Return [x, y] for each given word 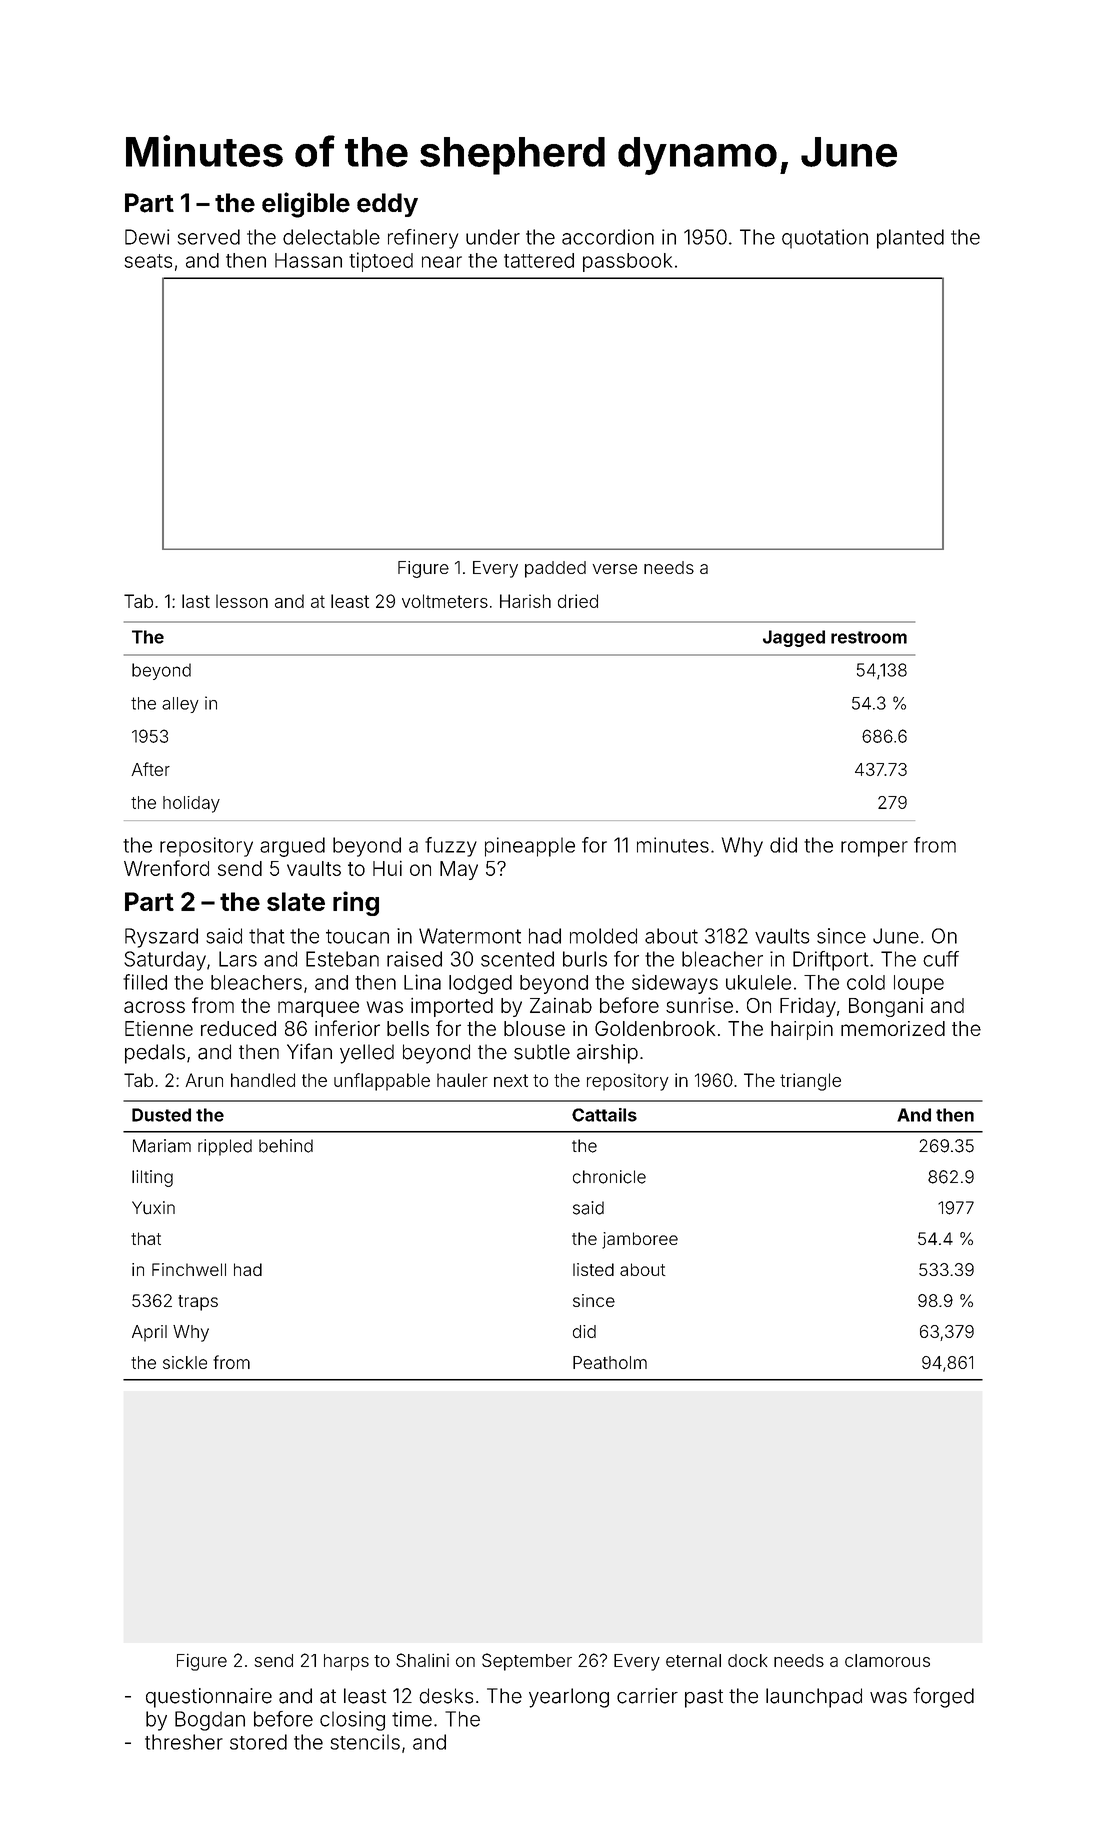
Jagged [794, 638]
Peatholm [610, 1362]
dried [578, 601]
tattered [539, 260]
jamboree [640, 1240]
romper [874, 849]
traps [198, 1303]
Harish [525, 601]
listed [593, 1269]
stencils [365, 1742]
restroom [869, 637]
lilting [152, 1178]
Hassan [308, 260]
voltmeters [445, 601]
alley [180, 705]
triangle [810, 1082]
